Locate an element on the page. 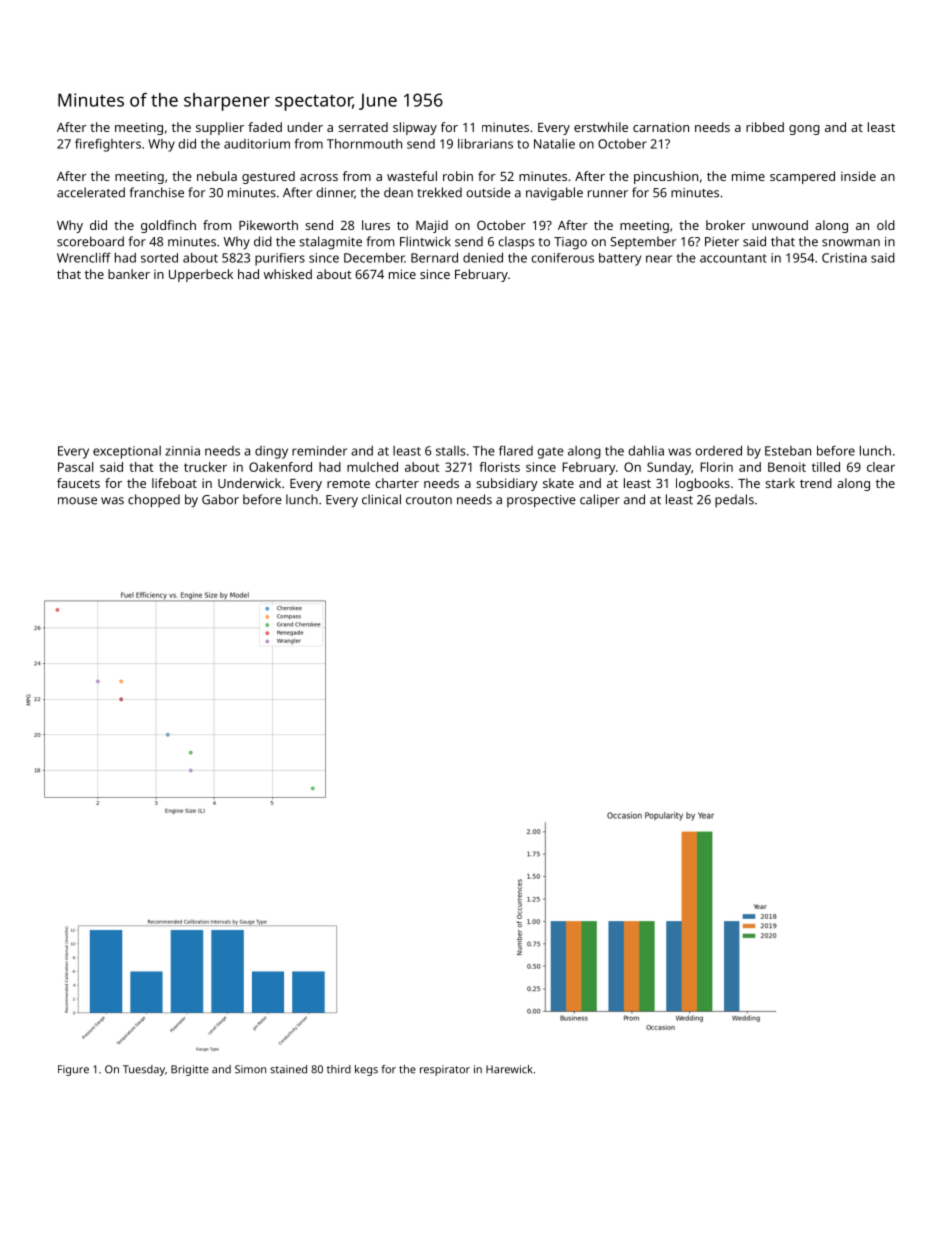  trend is located at coordinates (816, 483).
